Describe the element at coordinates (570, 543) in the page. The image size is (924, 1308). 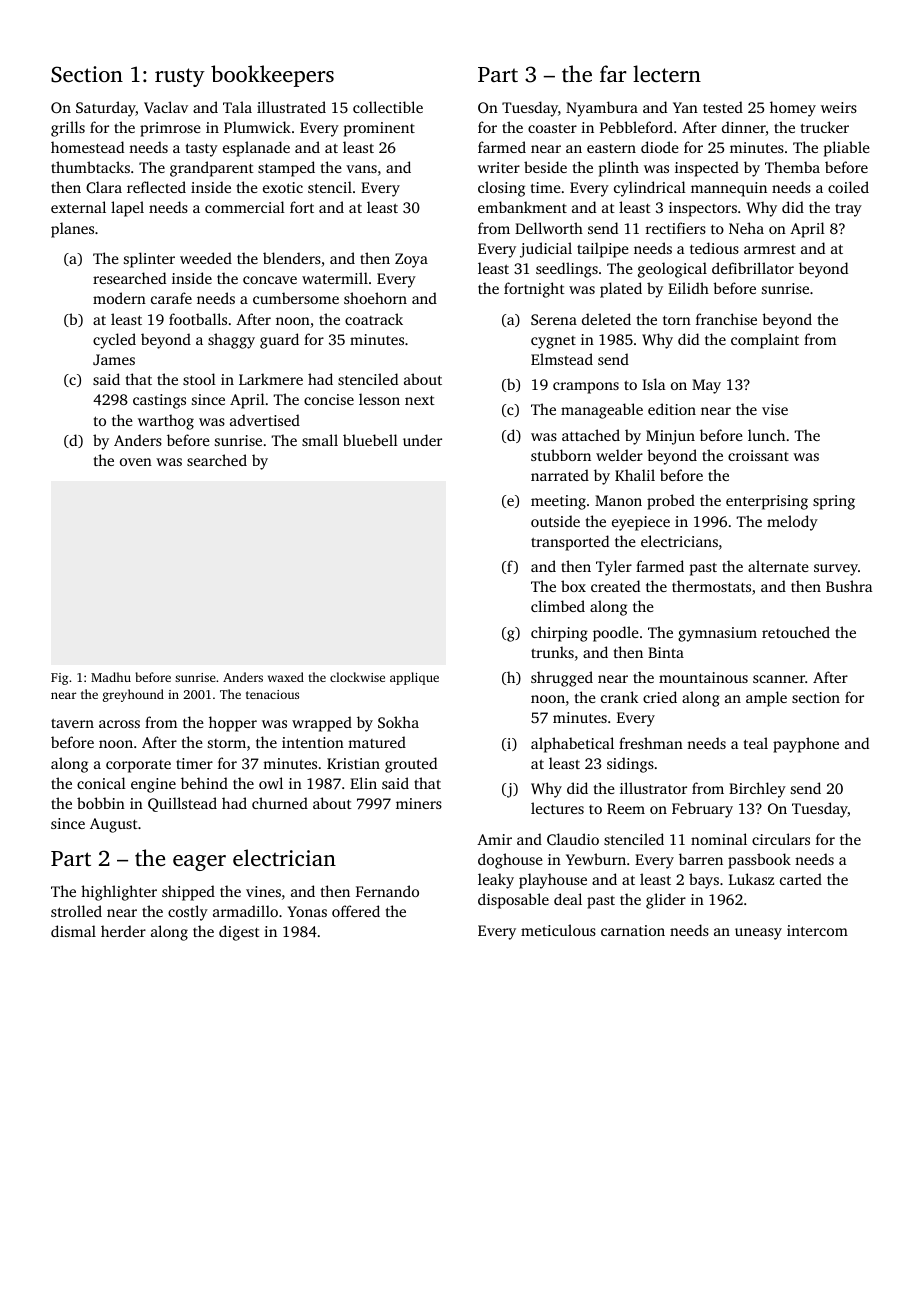
I see `transported` at that location.
